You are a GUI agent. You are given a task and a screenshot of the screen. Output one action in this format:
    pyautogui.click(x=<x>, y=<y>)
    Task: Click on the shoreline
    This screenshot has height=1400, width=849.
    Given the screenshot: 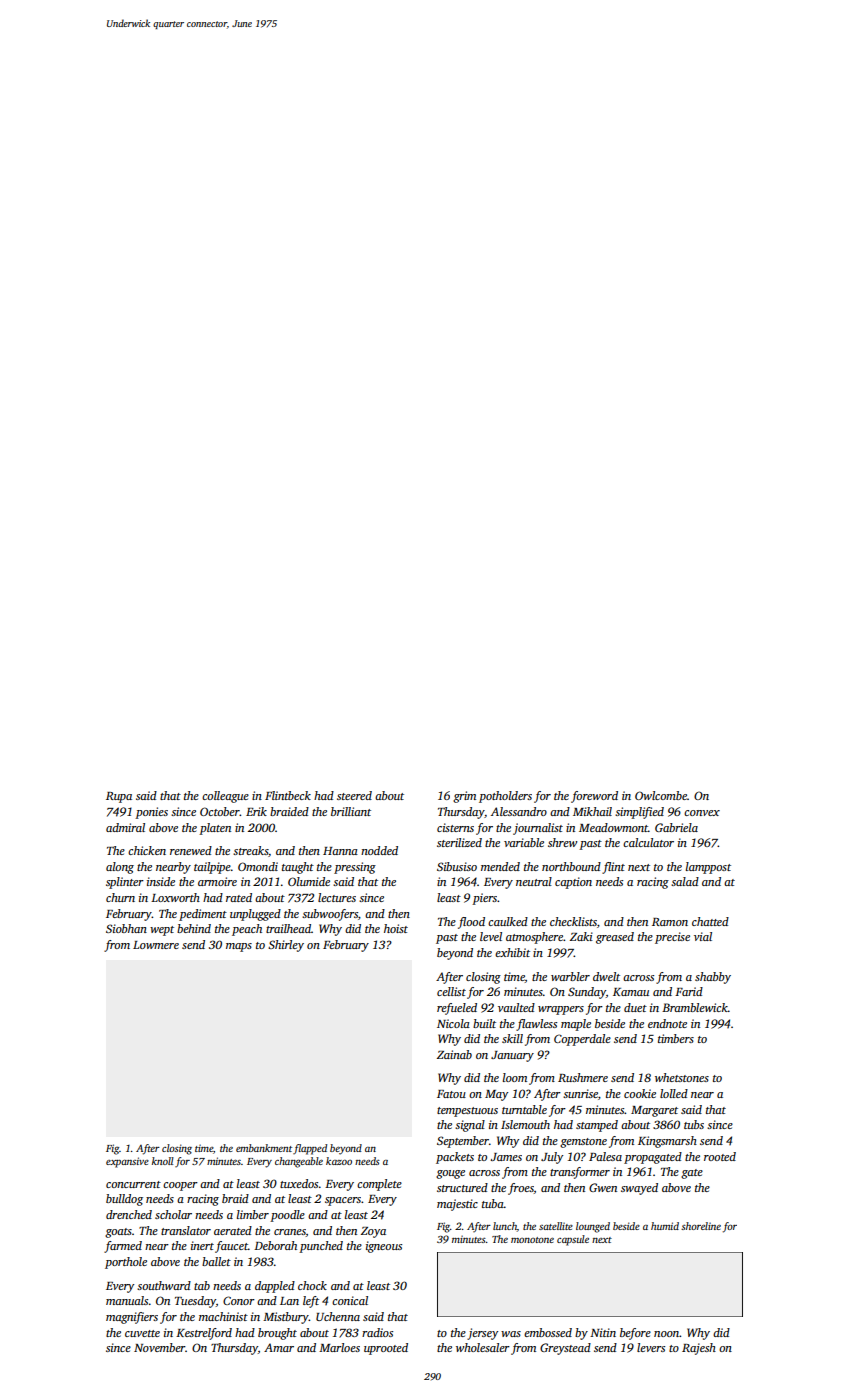 What is the action you would take?
    pyautogui.click(x=701, y=1226)
